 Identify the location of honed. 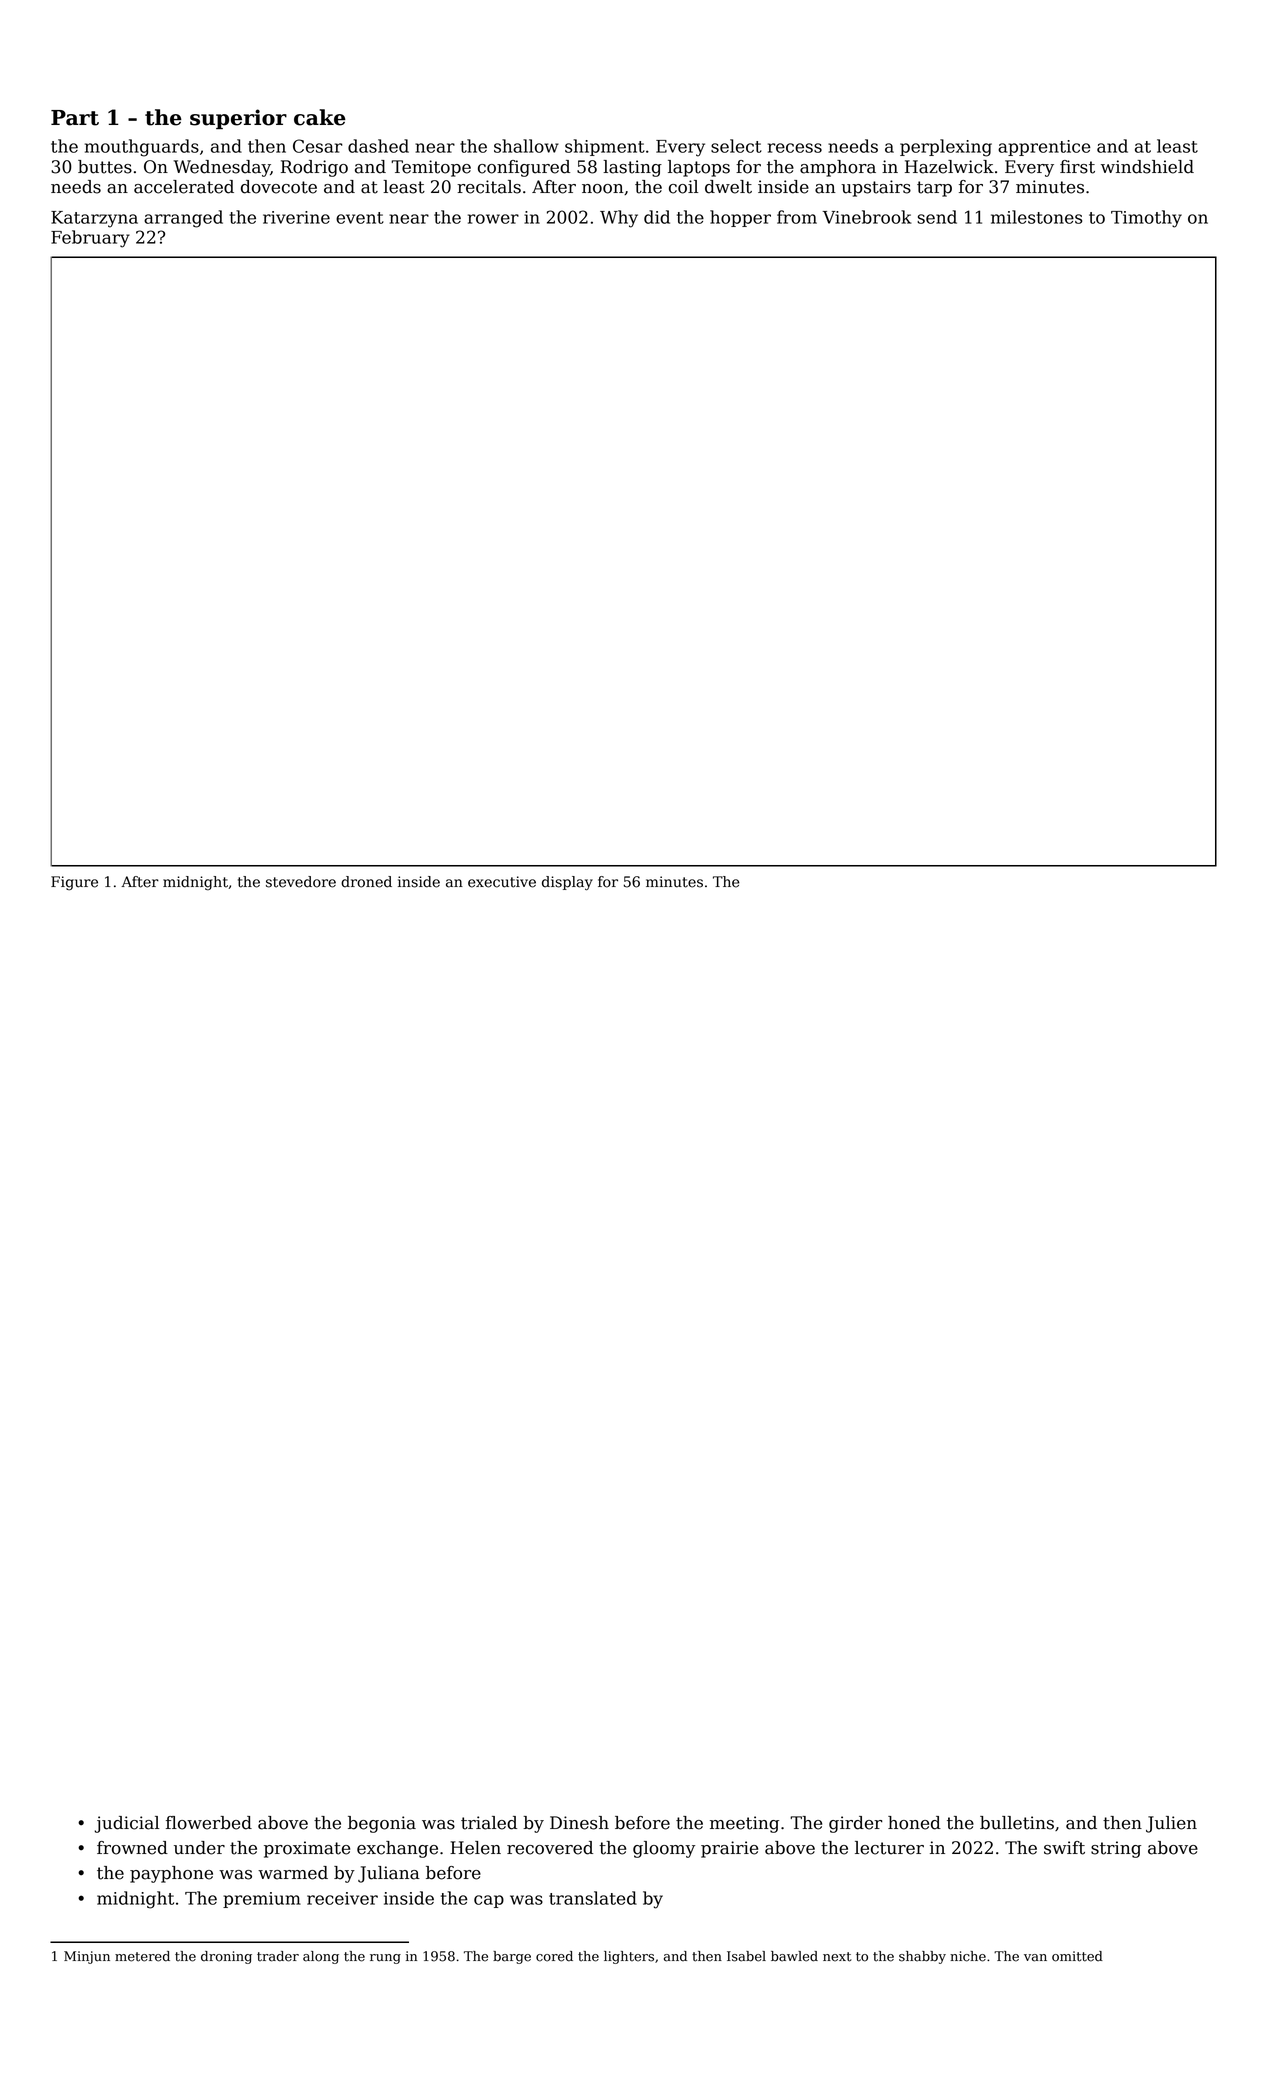
(914, 1823).
